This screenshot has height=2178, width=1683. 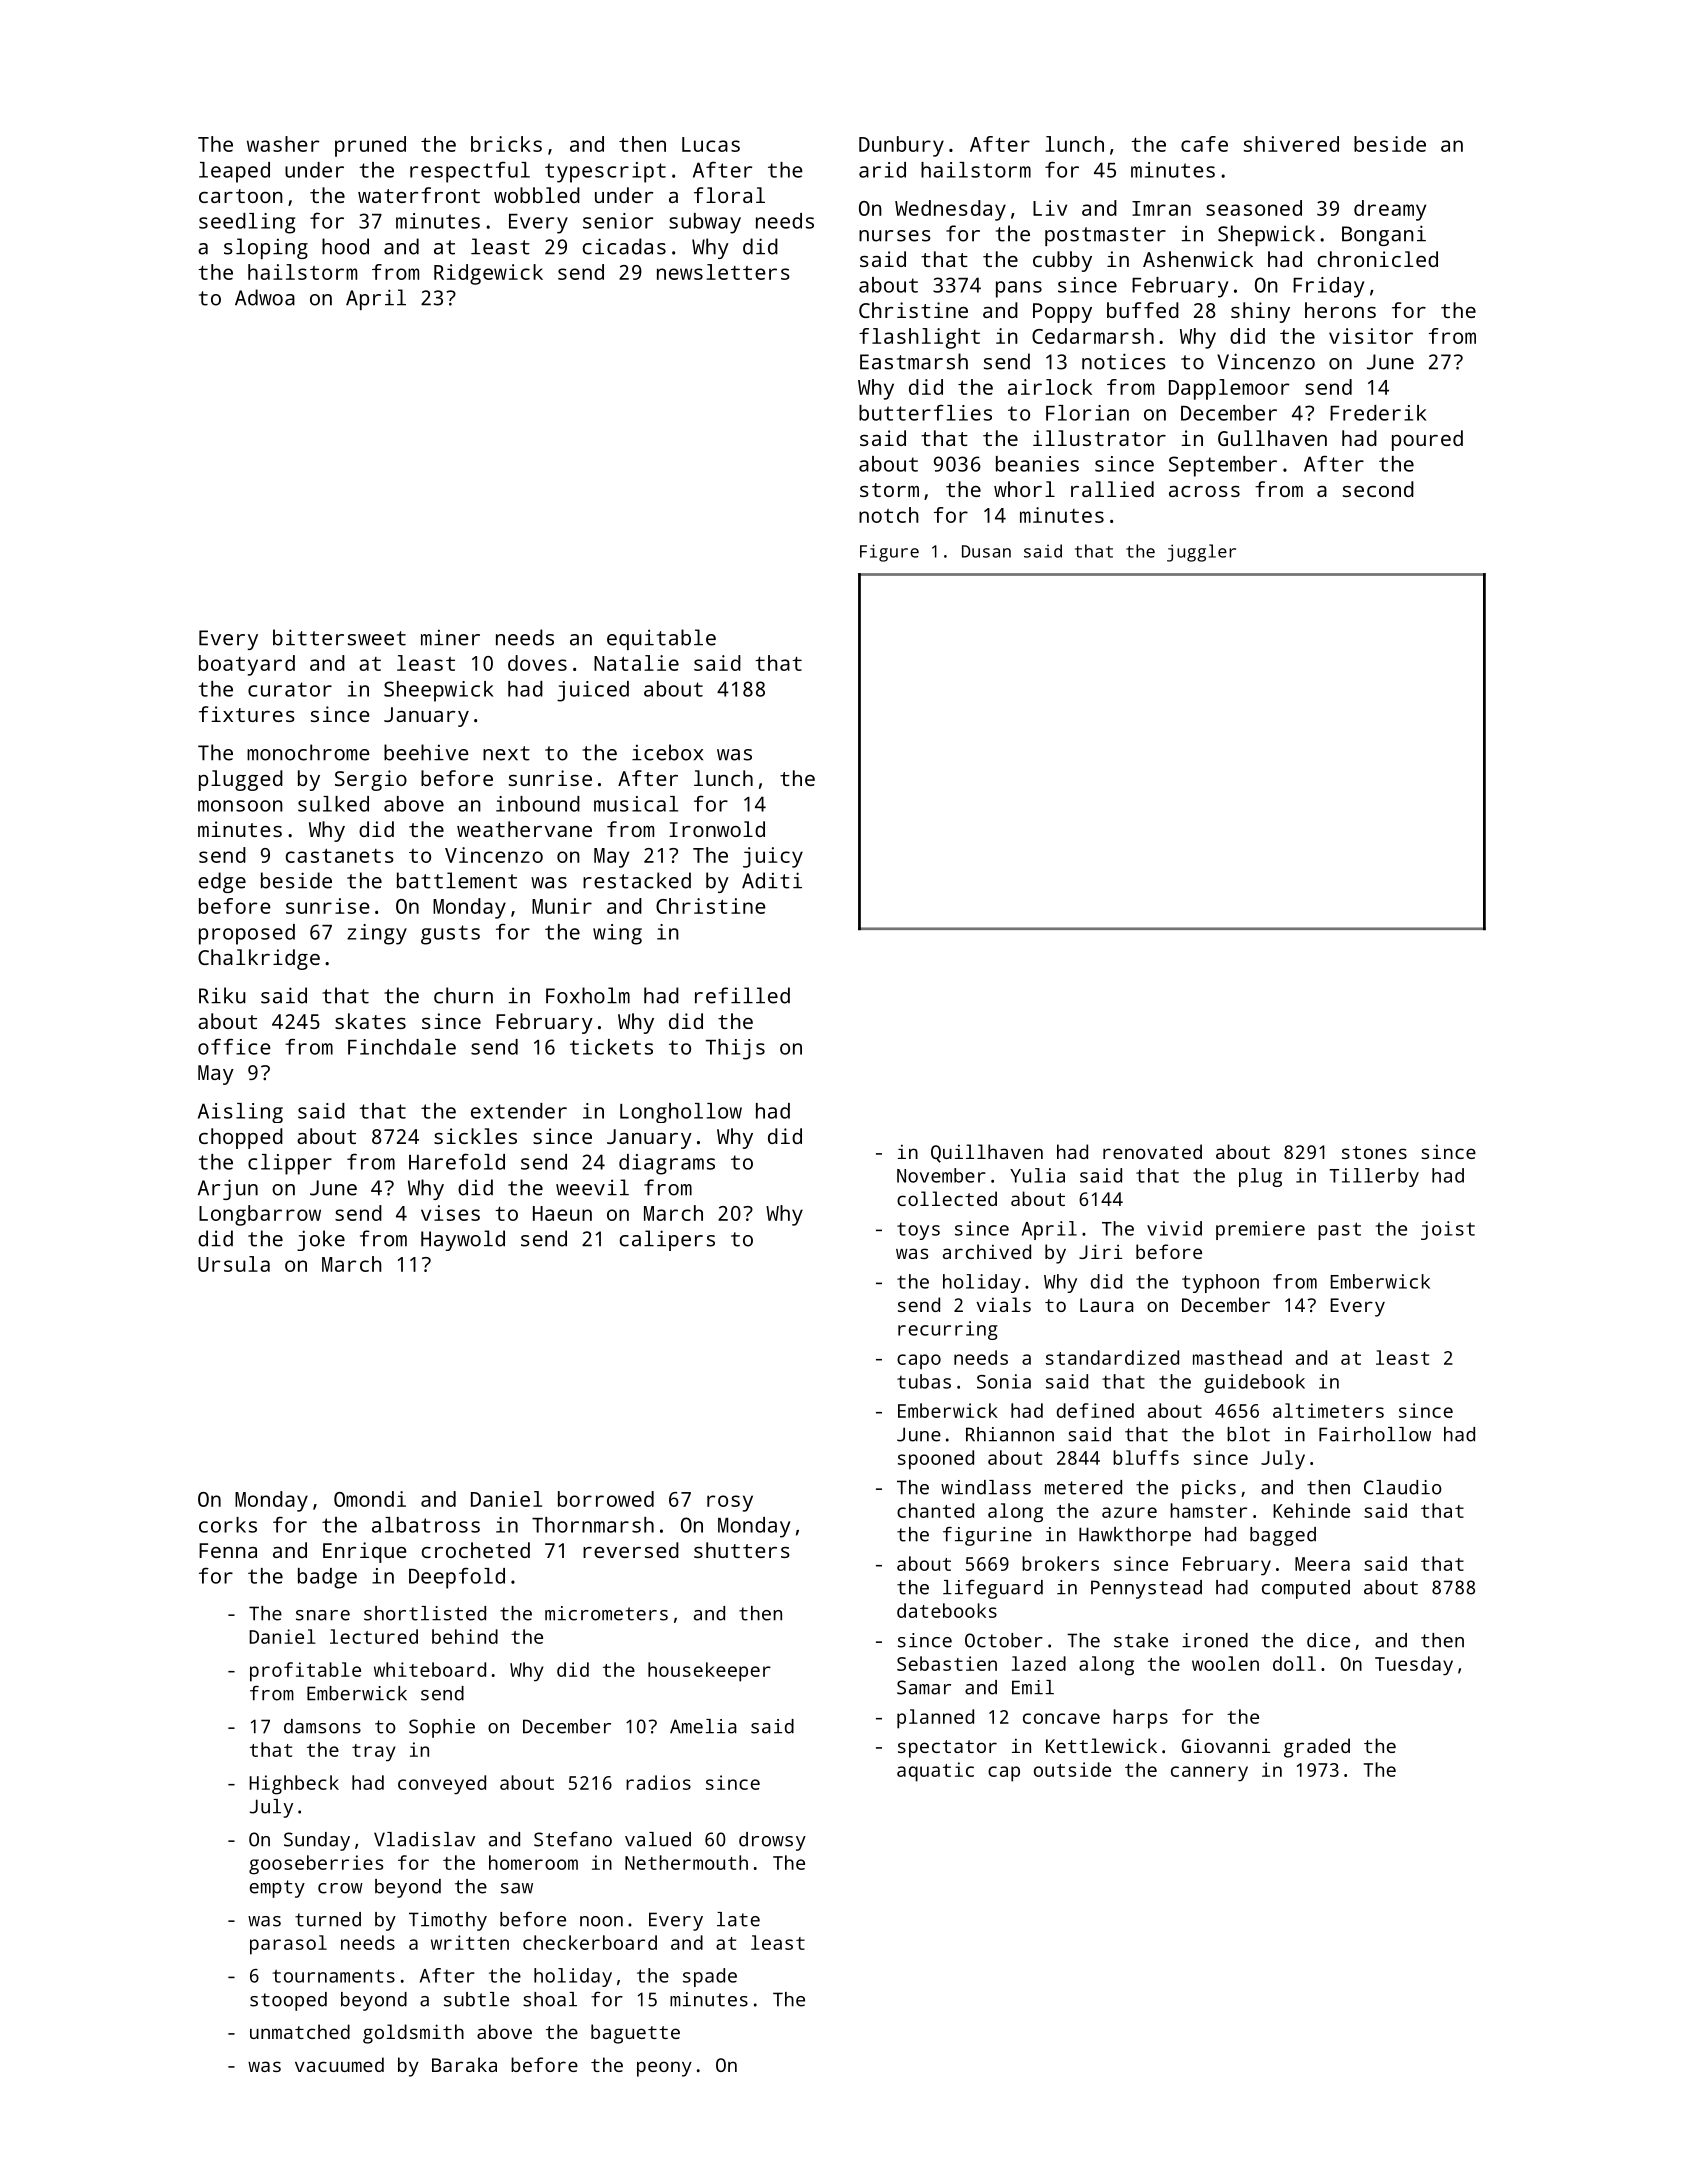 I want to click on Fenna, so click(x=228, y=1550).
